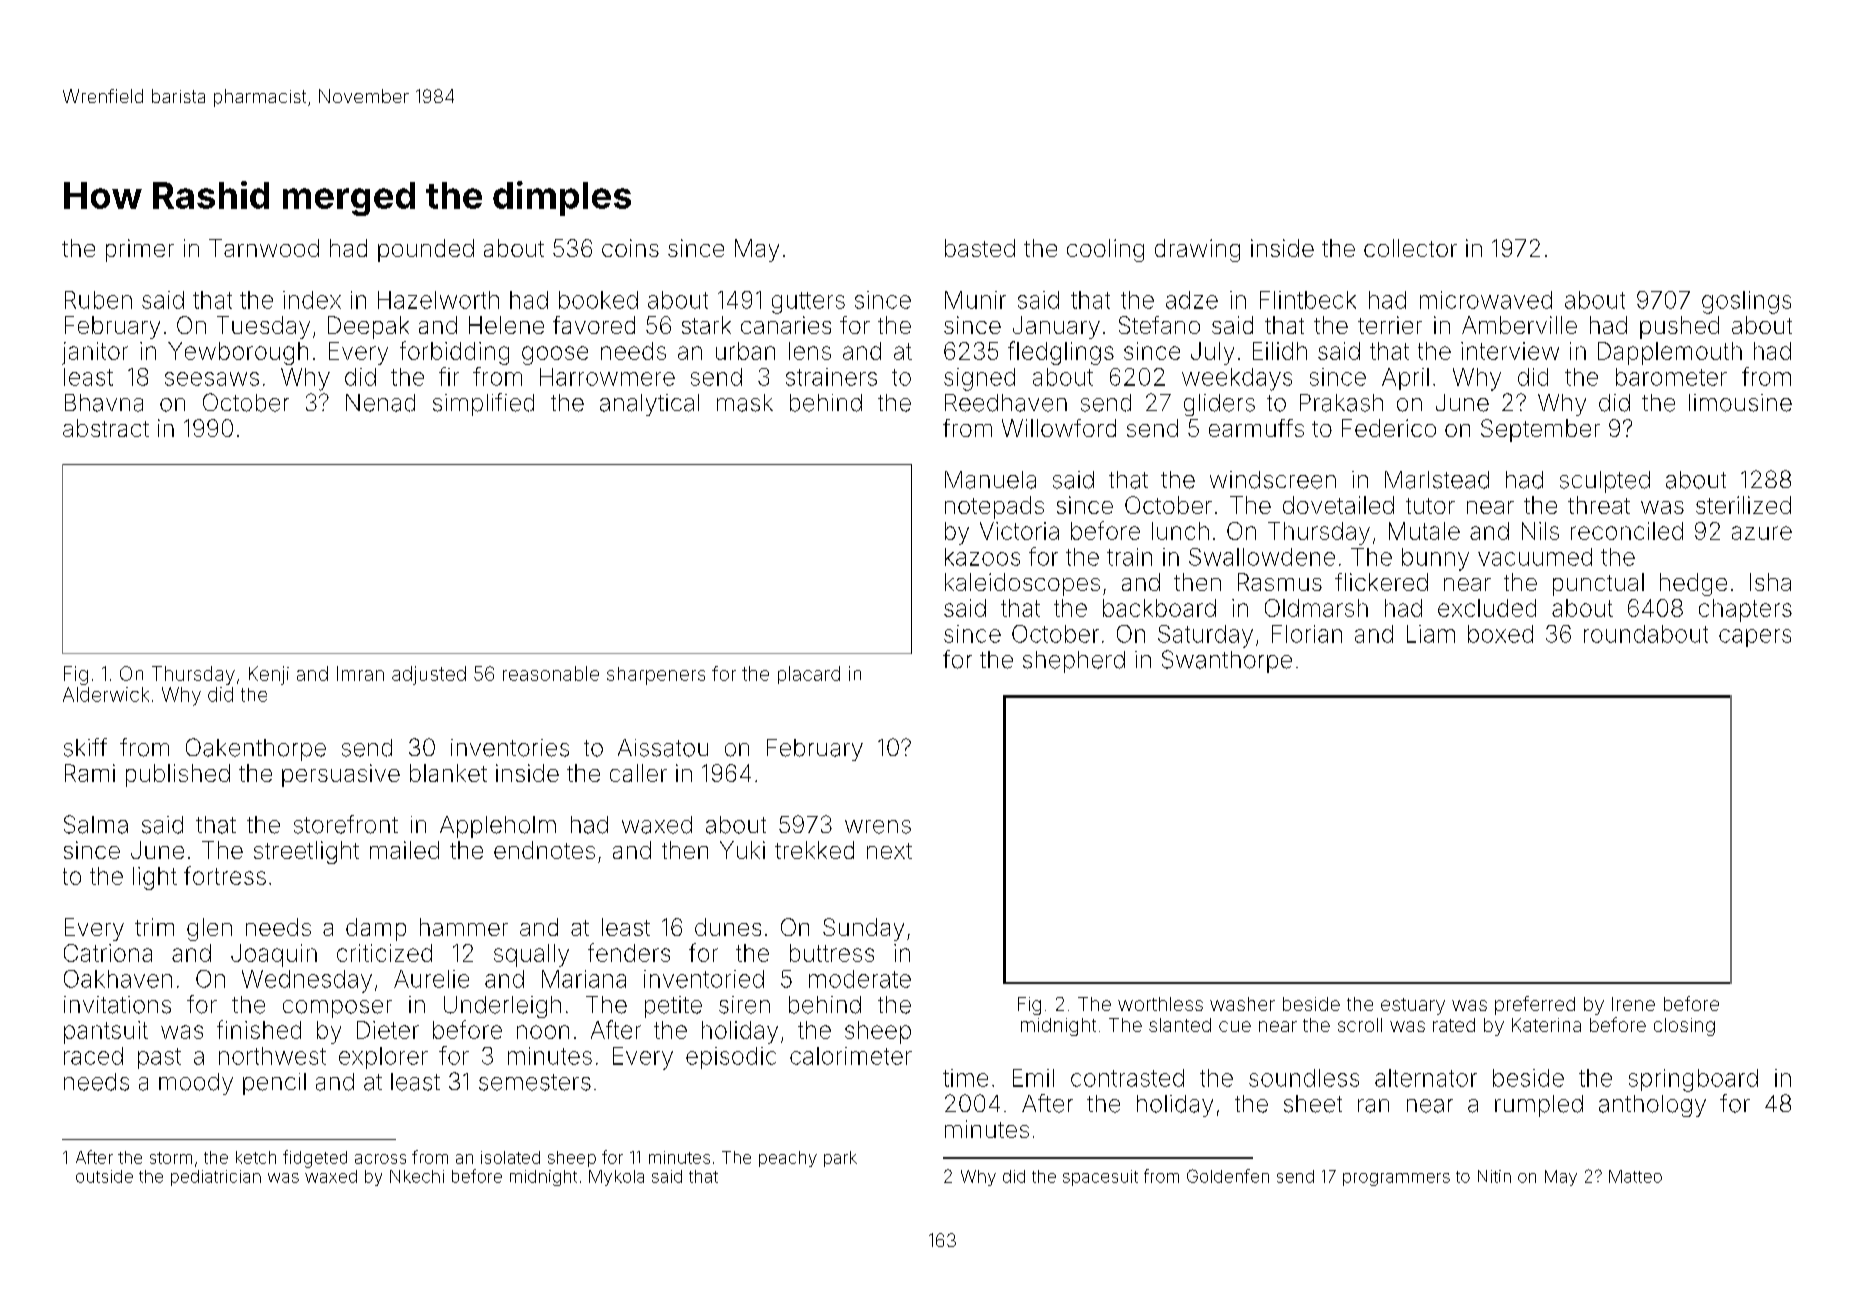 The width and height of the screenshot is (1855, 1312). Describe the element at coordinates (975, 300) in the screenshot. I see `Munir` at that location.
